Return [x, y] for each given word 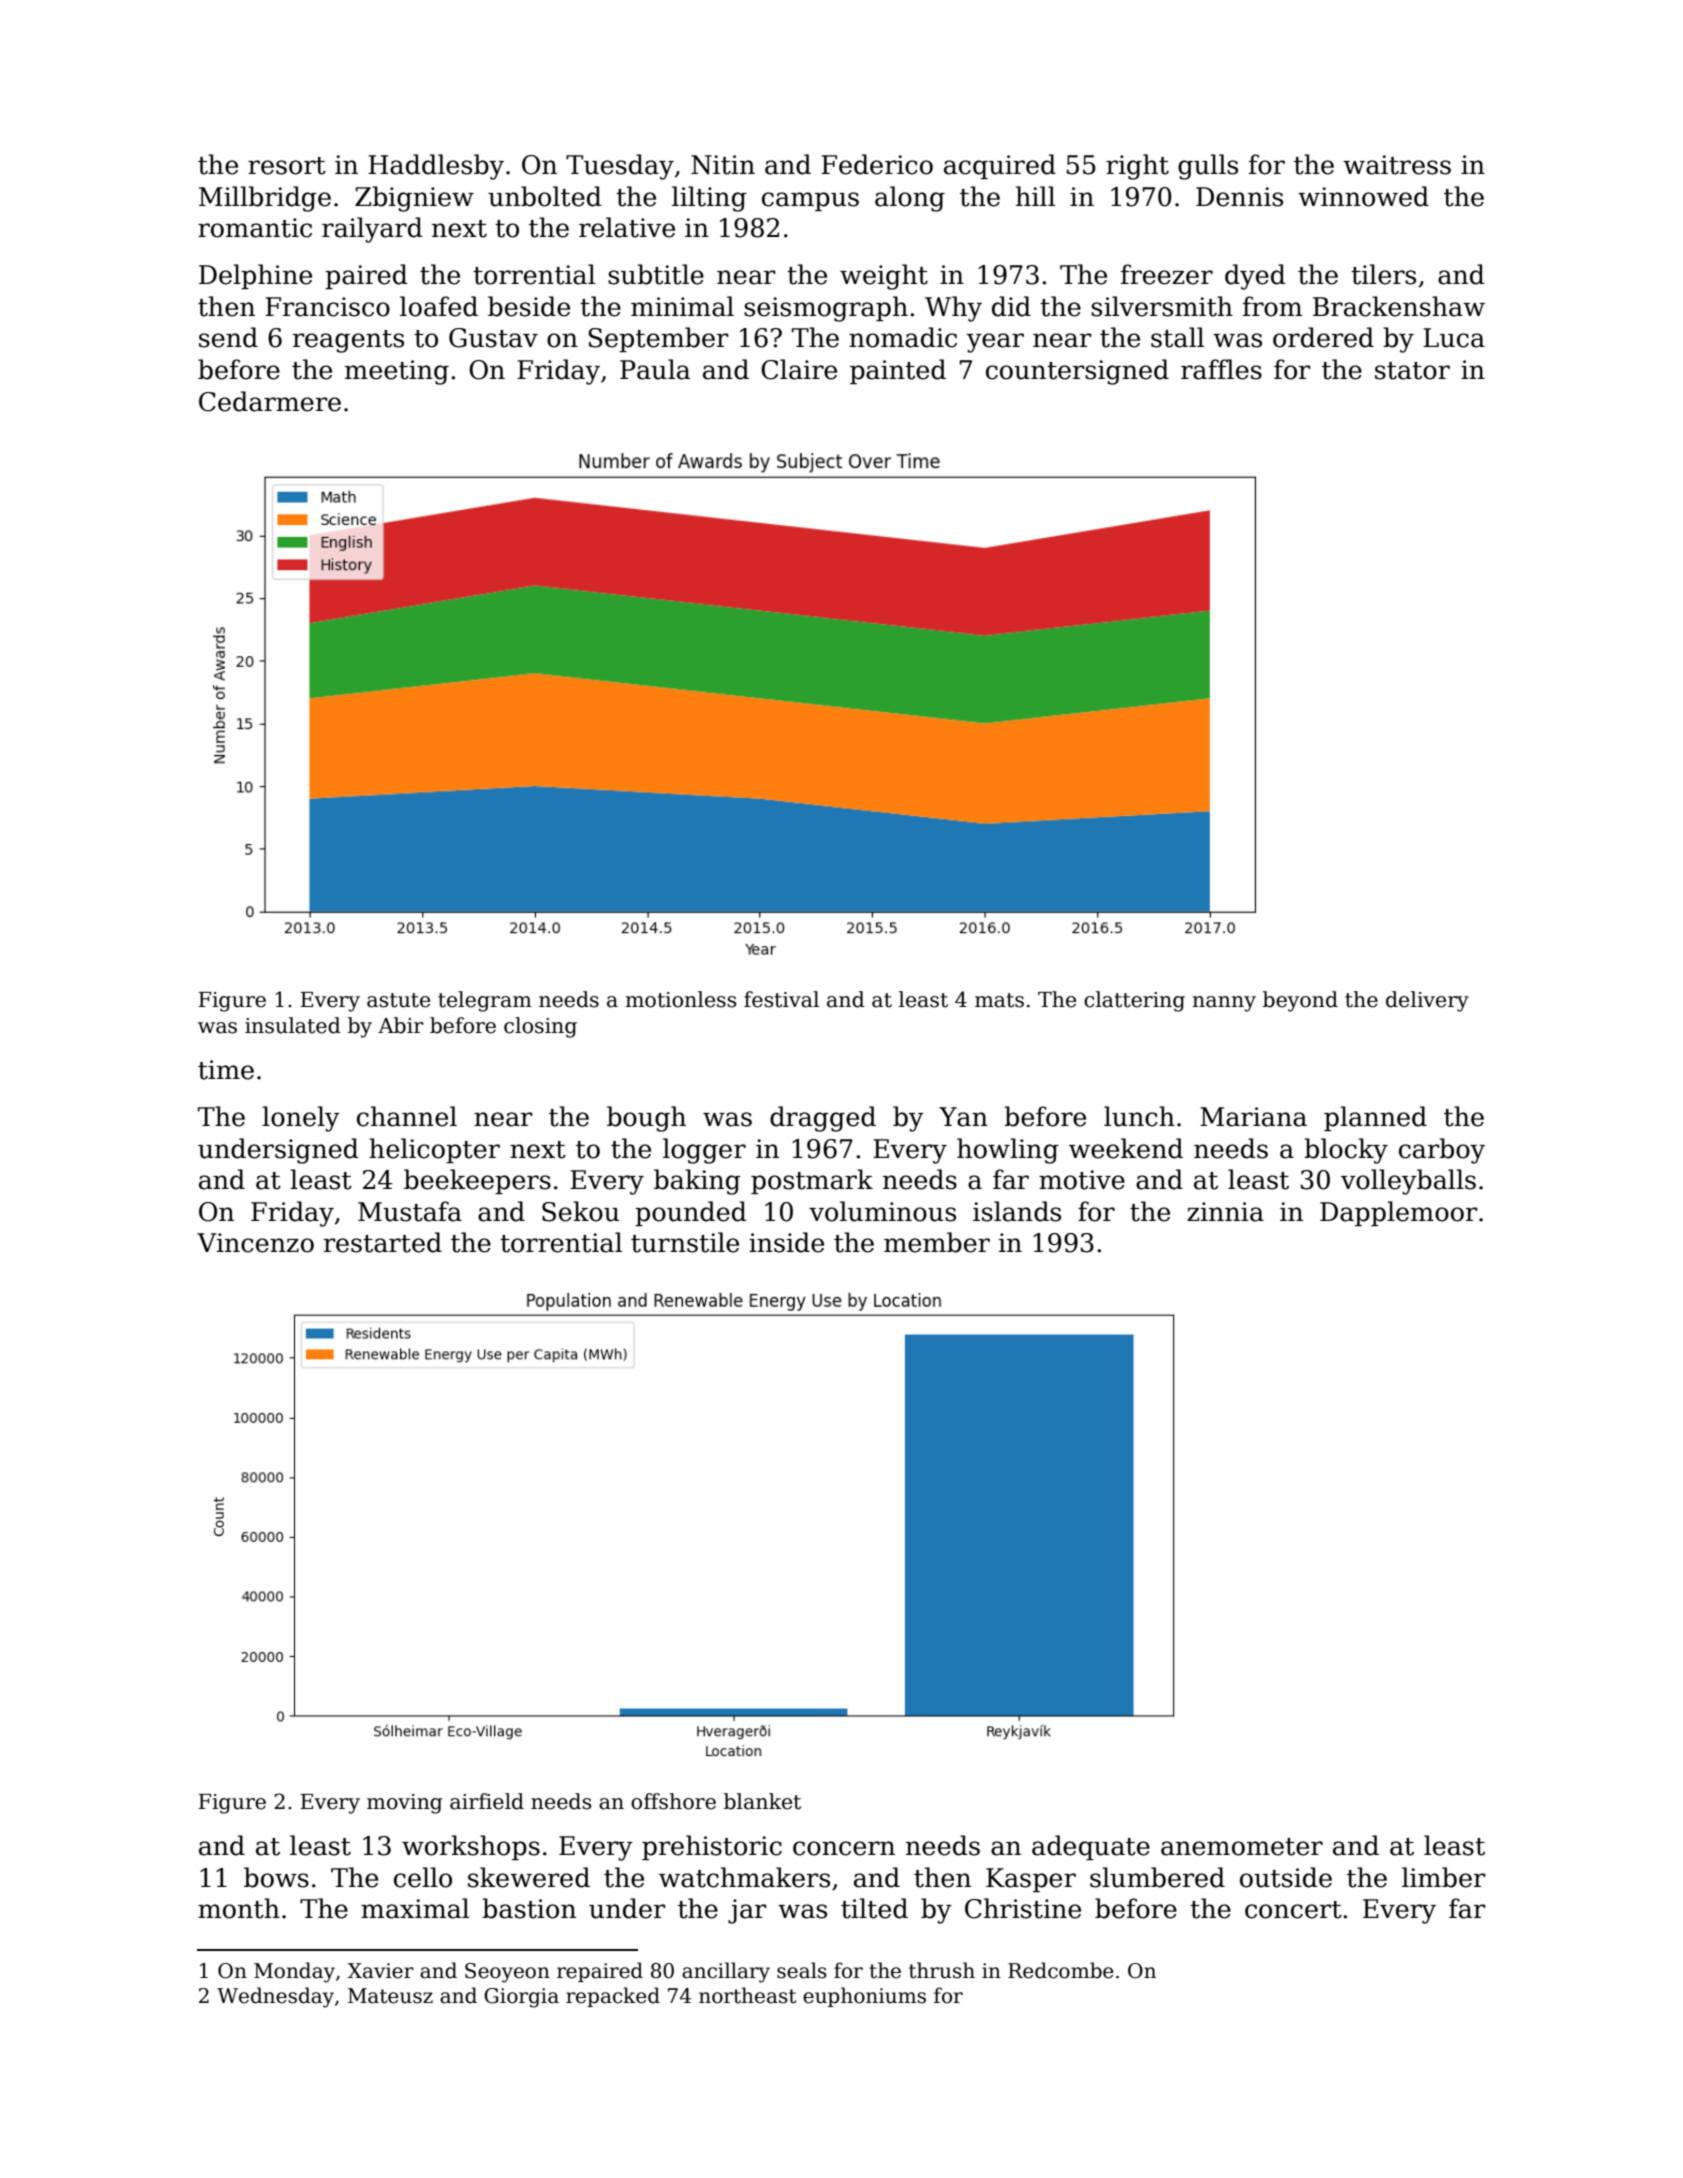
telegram [485, 1001]
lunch [1139, 1116]
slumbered [1157, 1877]
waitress [1397, 165]
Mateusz [390, 1996]
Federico [877, 164]
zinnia [1225, 1212]
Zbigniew [414, 199]
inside [786, 1242]
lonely [301, 1119]
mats [999, 1000]
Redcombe [1061, 1970]
